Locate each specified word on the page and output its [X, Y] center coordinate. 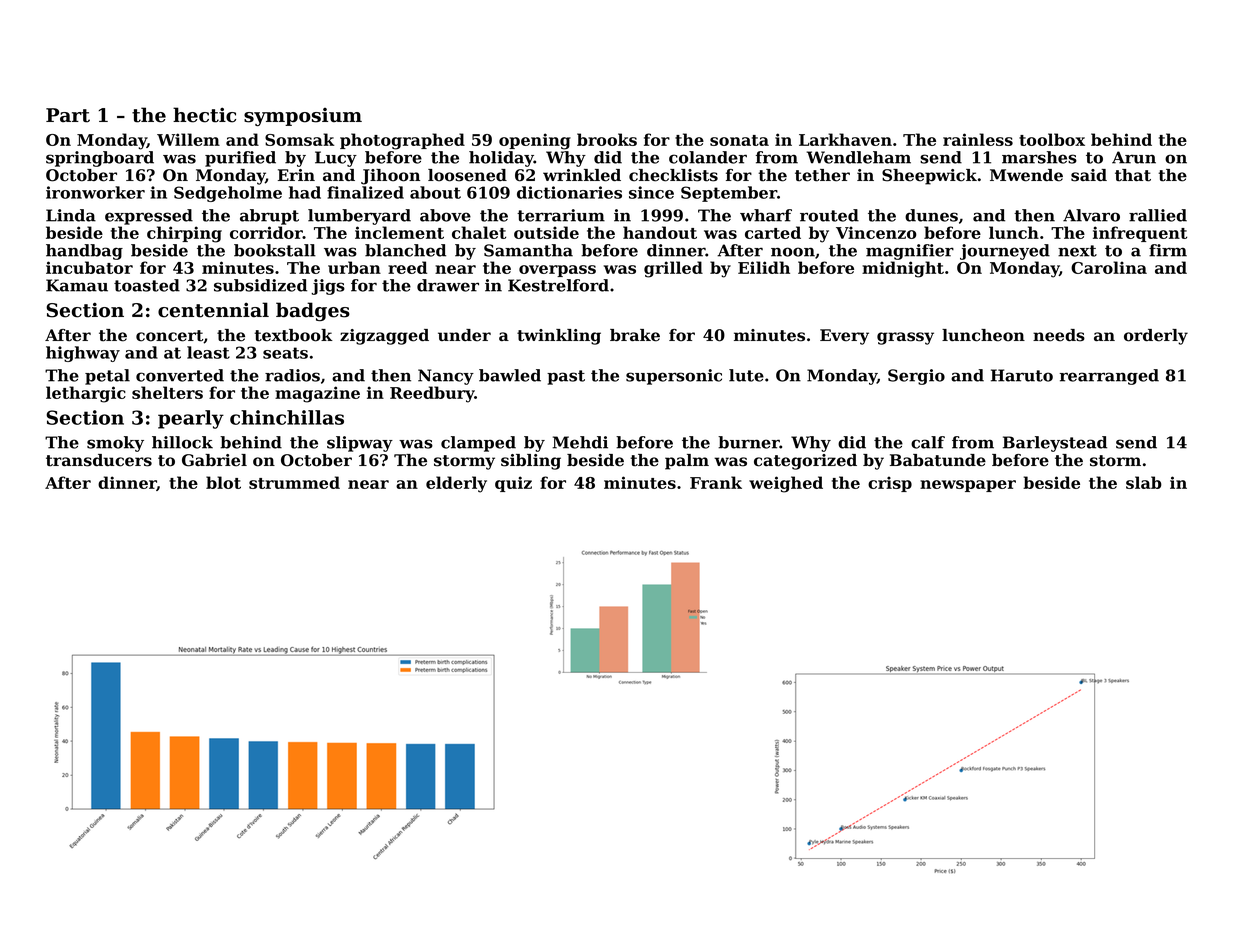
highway [83, 354]
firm [1168, 250]
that [1133, 175]
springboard [100, 159]
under [464, 335]
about [435, 192]
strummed [294, 482]
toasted [147, 285]
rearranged [1109, 377]
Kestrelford [558, 285]
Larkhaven [845, 139]
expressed [149, 217]
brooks [607, 139]
